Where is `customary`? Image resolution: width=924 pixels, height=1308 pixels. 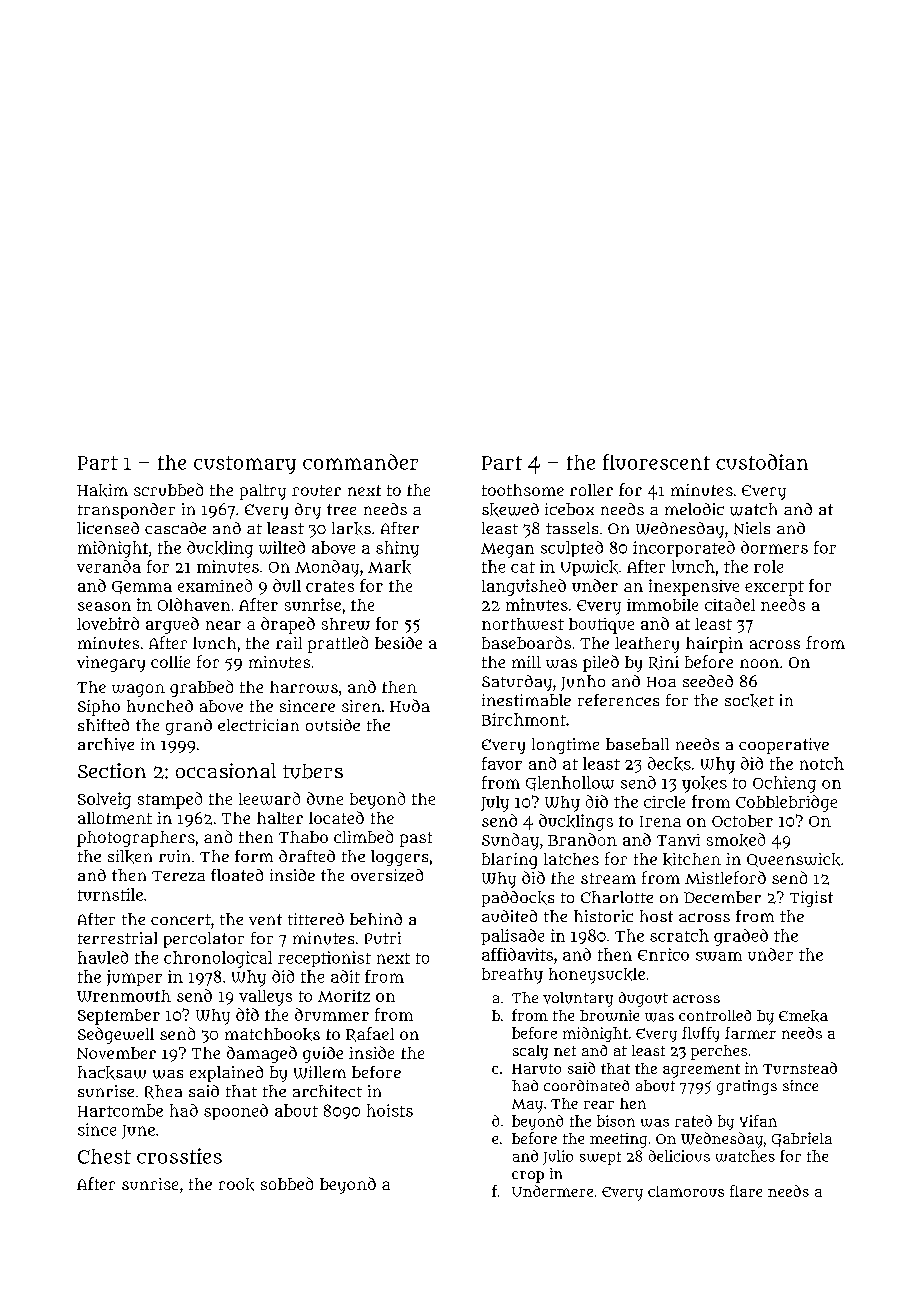
customary is located at coordinates (245, 465).
